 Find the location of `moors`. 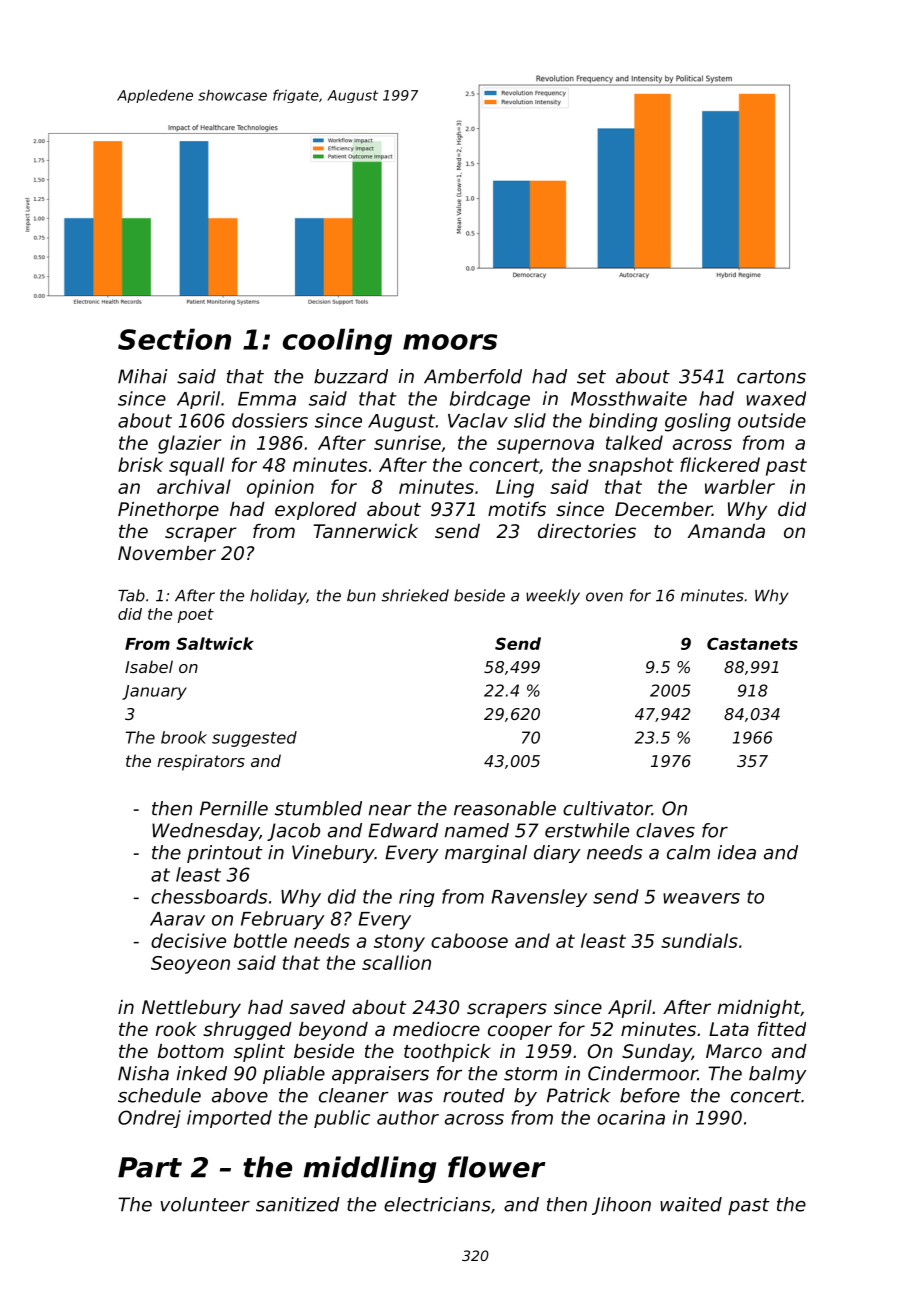

moors is located at coordinates (450, 342).
